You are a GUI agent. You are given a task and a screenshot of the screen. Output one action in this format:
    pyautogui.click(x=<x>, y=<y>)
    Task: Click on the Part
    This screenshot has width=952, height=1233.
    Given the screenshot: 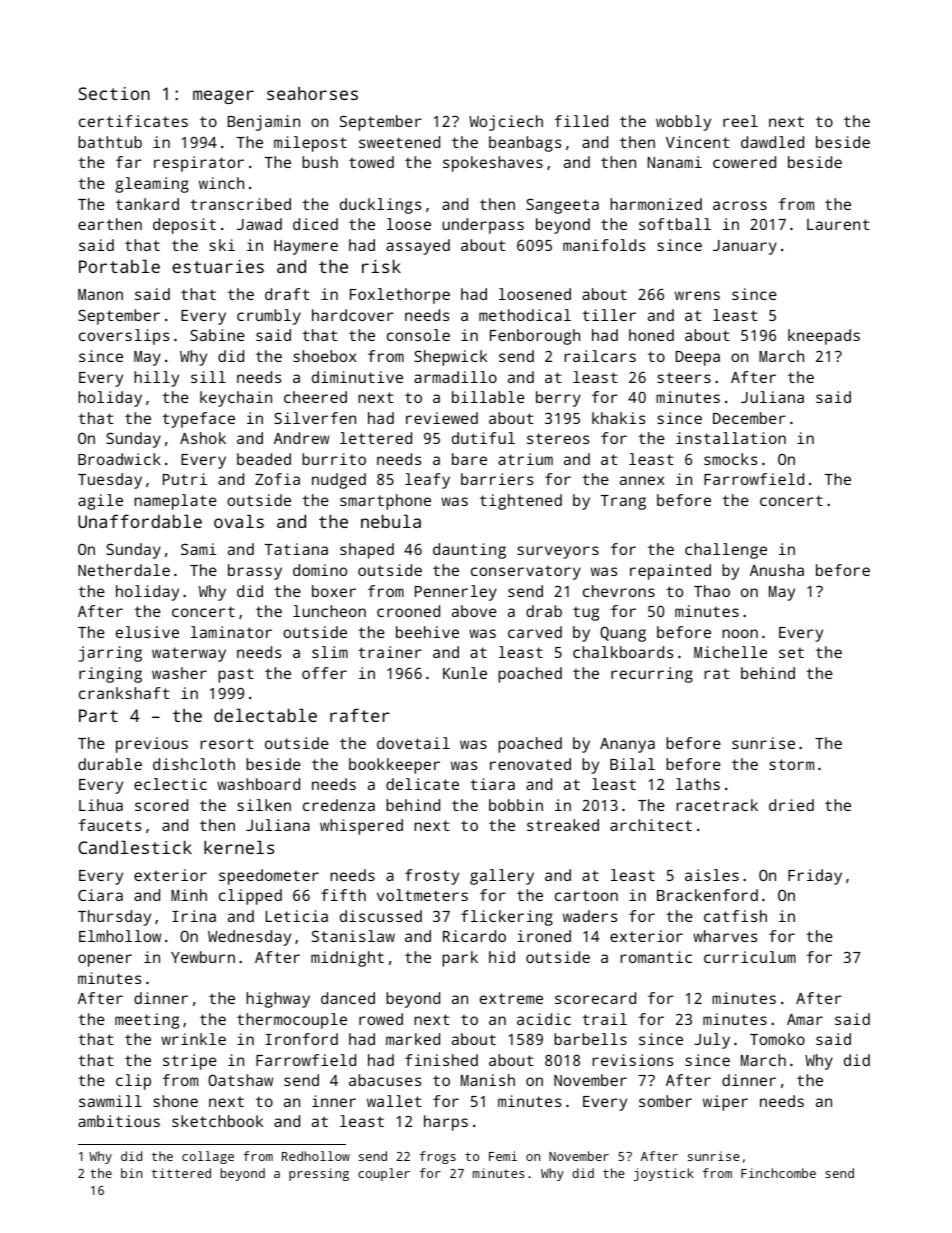 What is the action you would take?
    pyautogui.click(x=98, y=715)
